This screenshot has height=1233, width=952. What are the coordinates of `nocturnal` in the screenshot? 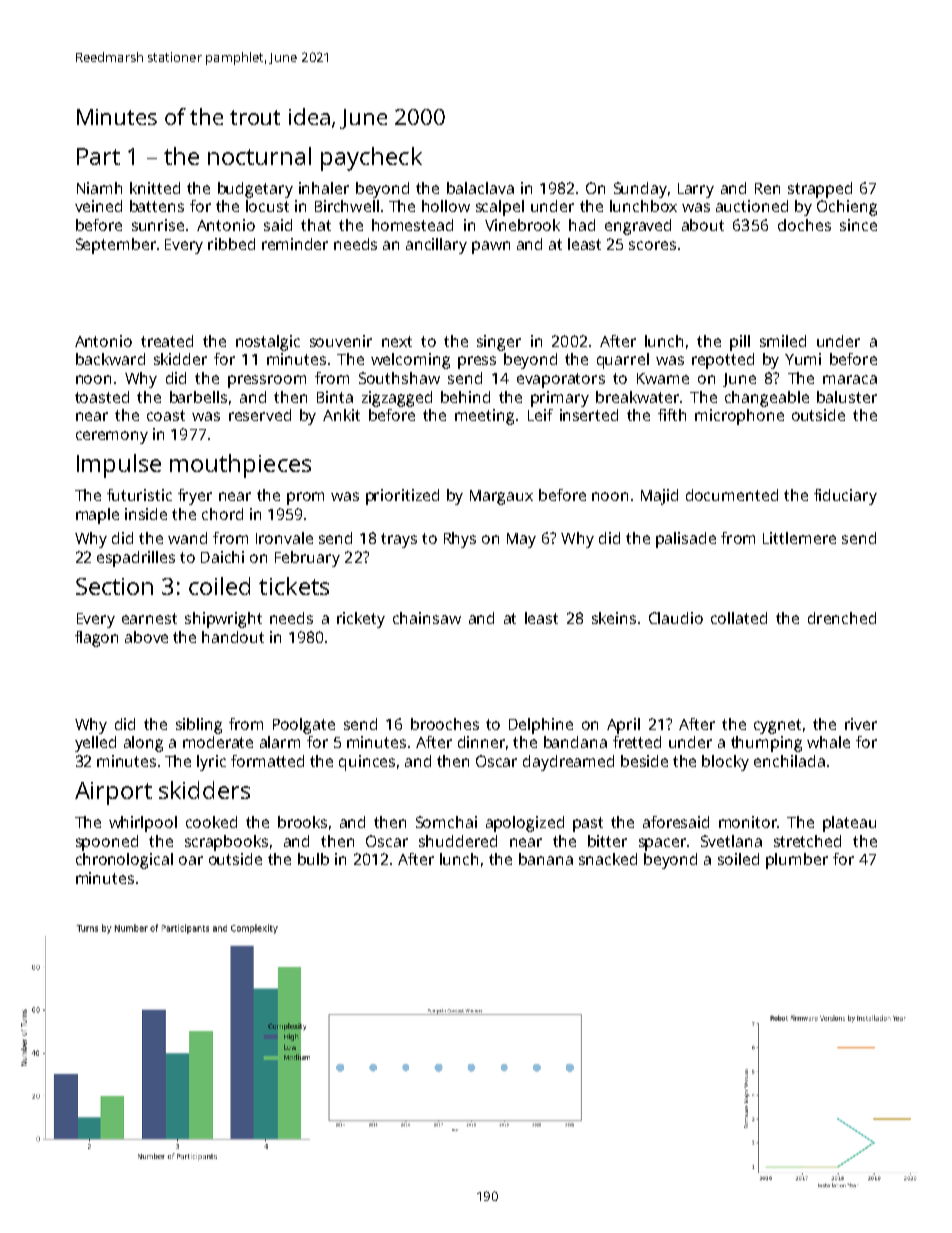 It's located at (259, 156).
